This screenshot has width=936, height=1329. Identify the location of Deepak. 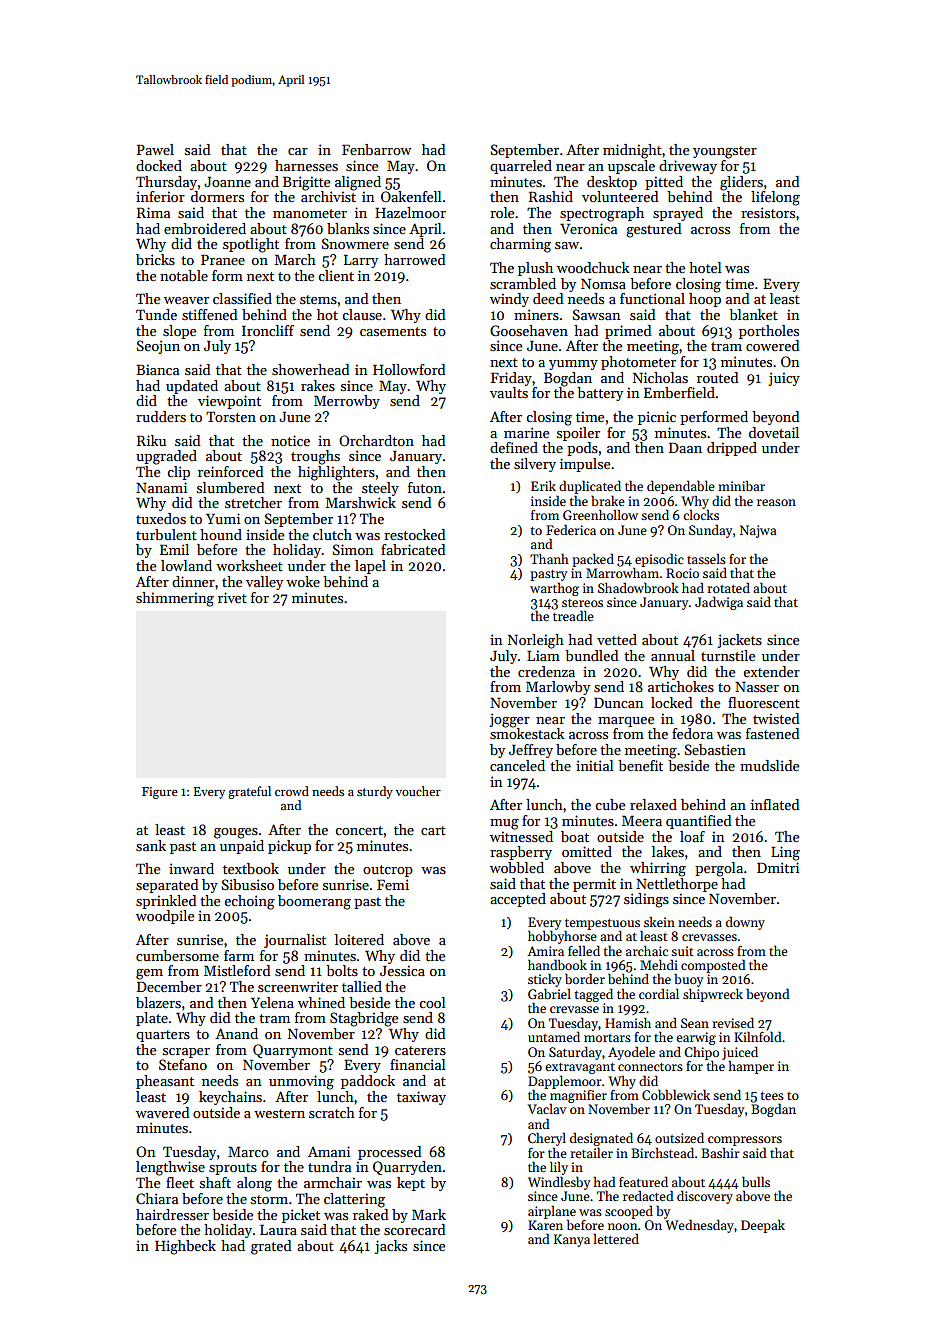
(763, 1226).
